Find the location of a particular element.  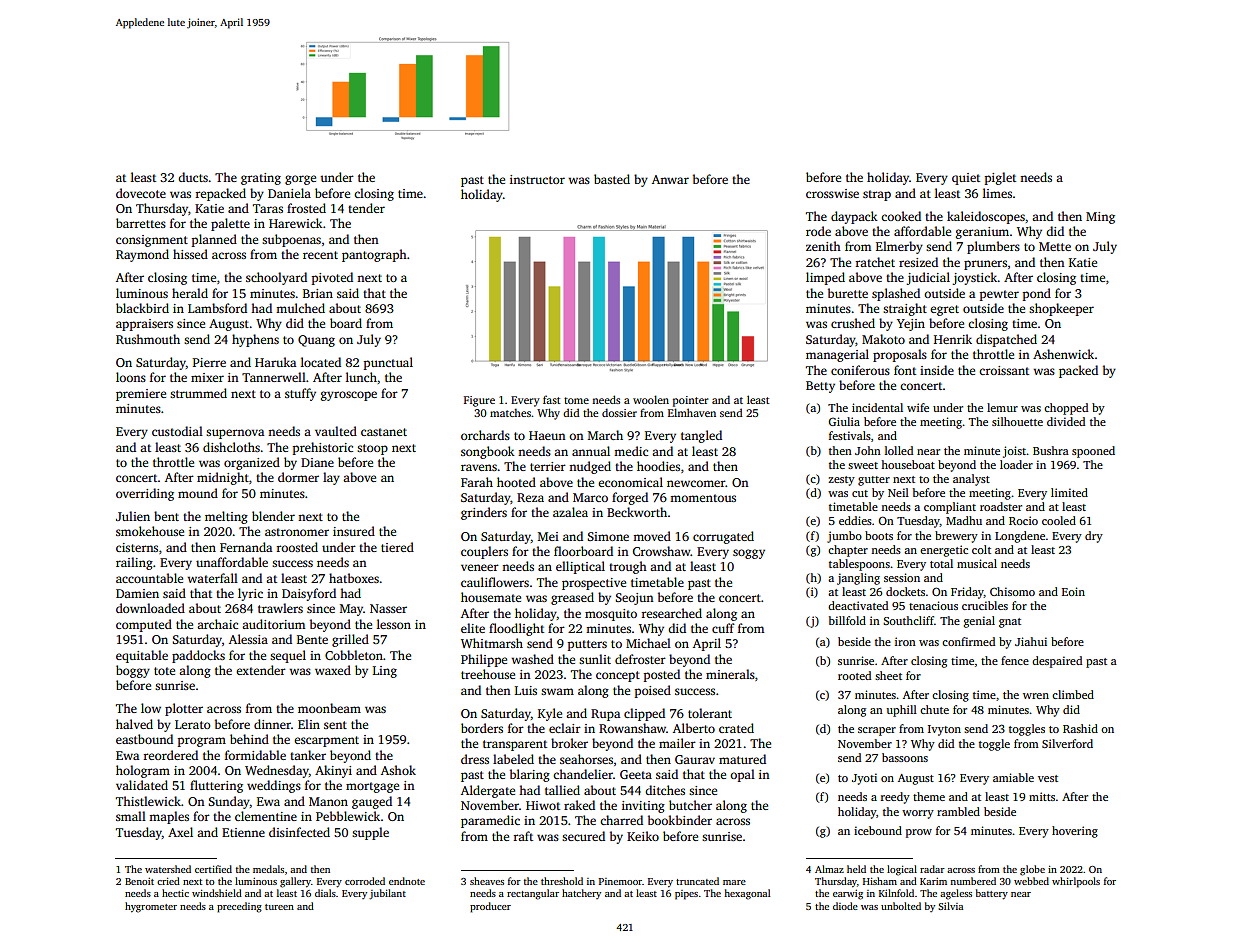

pivoted is located at coordinates (332, 278).
